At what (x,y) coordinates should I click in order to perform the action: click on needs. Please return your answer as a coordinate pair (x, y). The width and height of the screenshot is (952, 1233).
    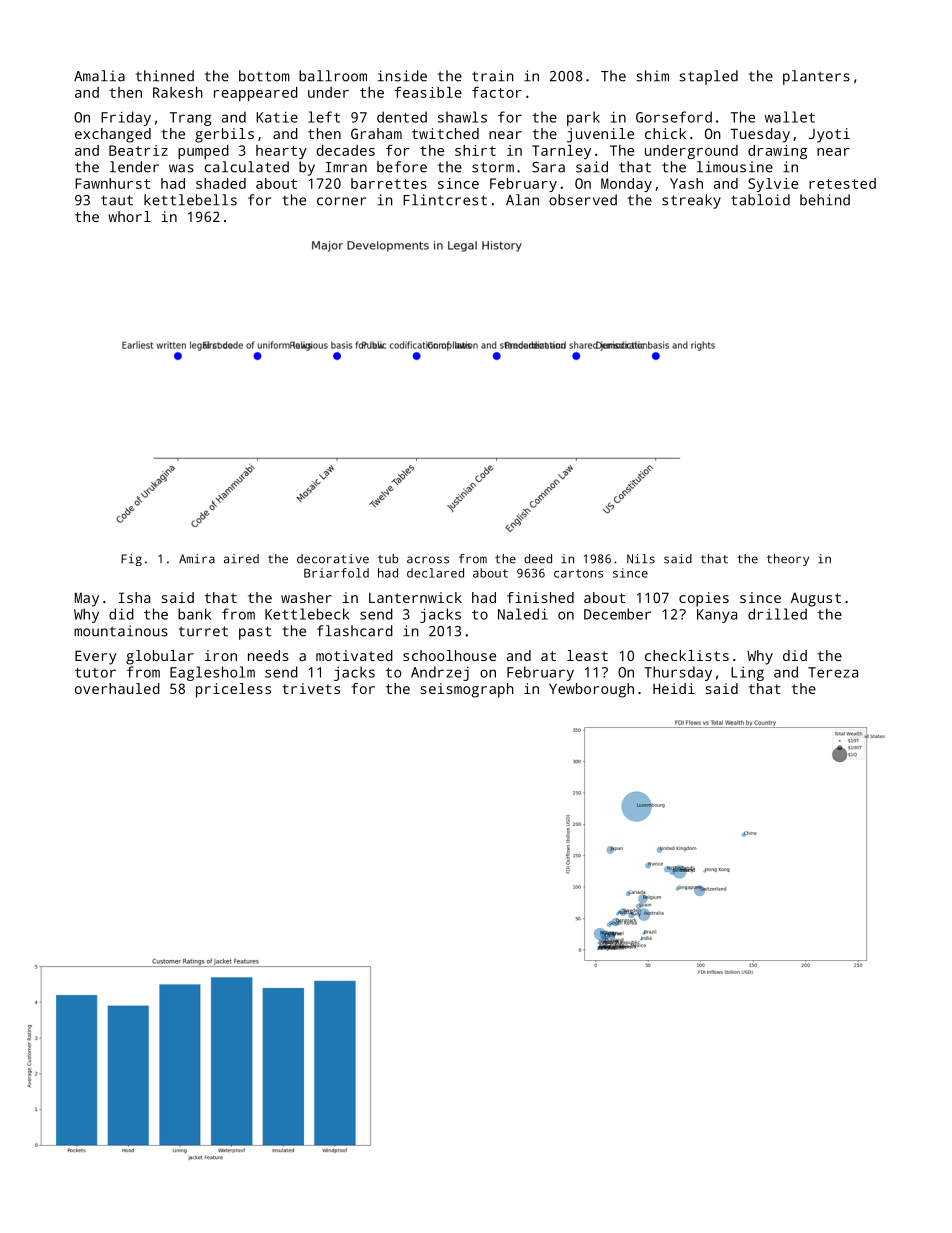
    Looking at the image, I should click on (268, 655).
